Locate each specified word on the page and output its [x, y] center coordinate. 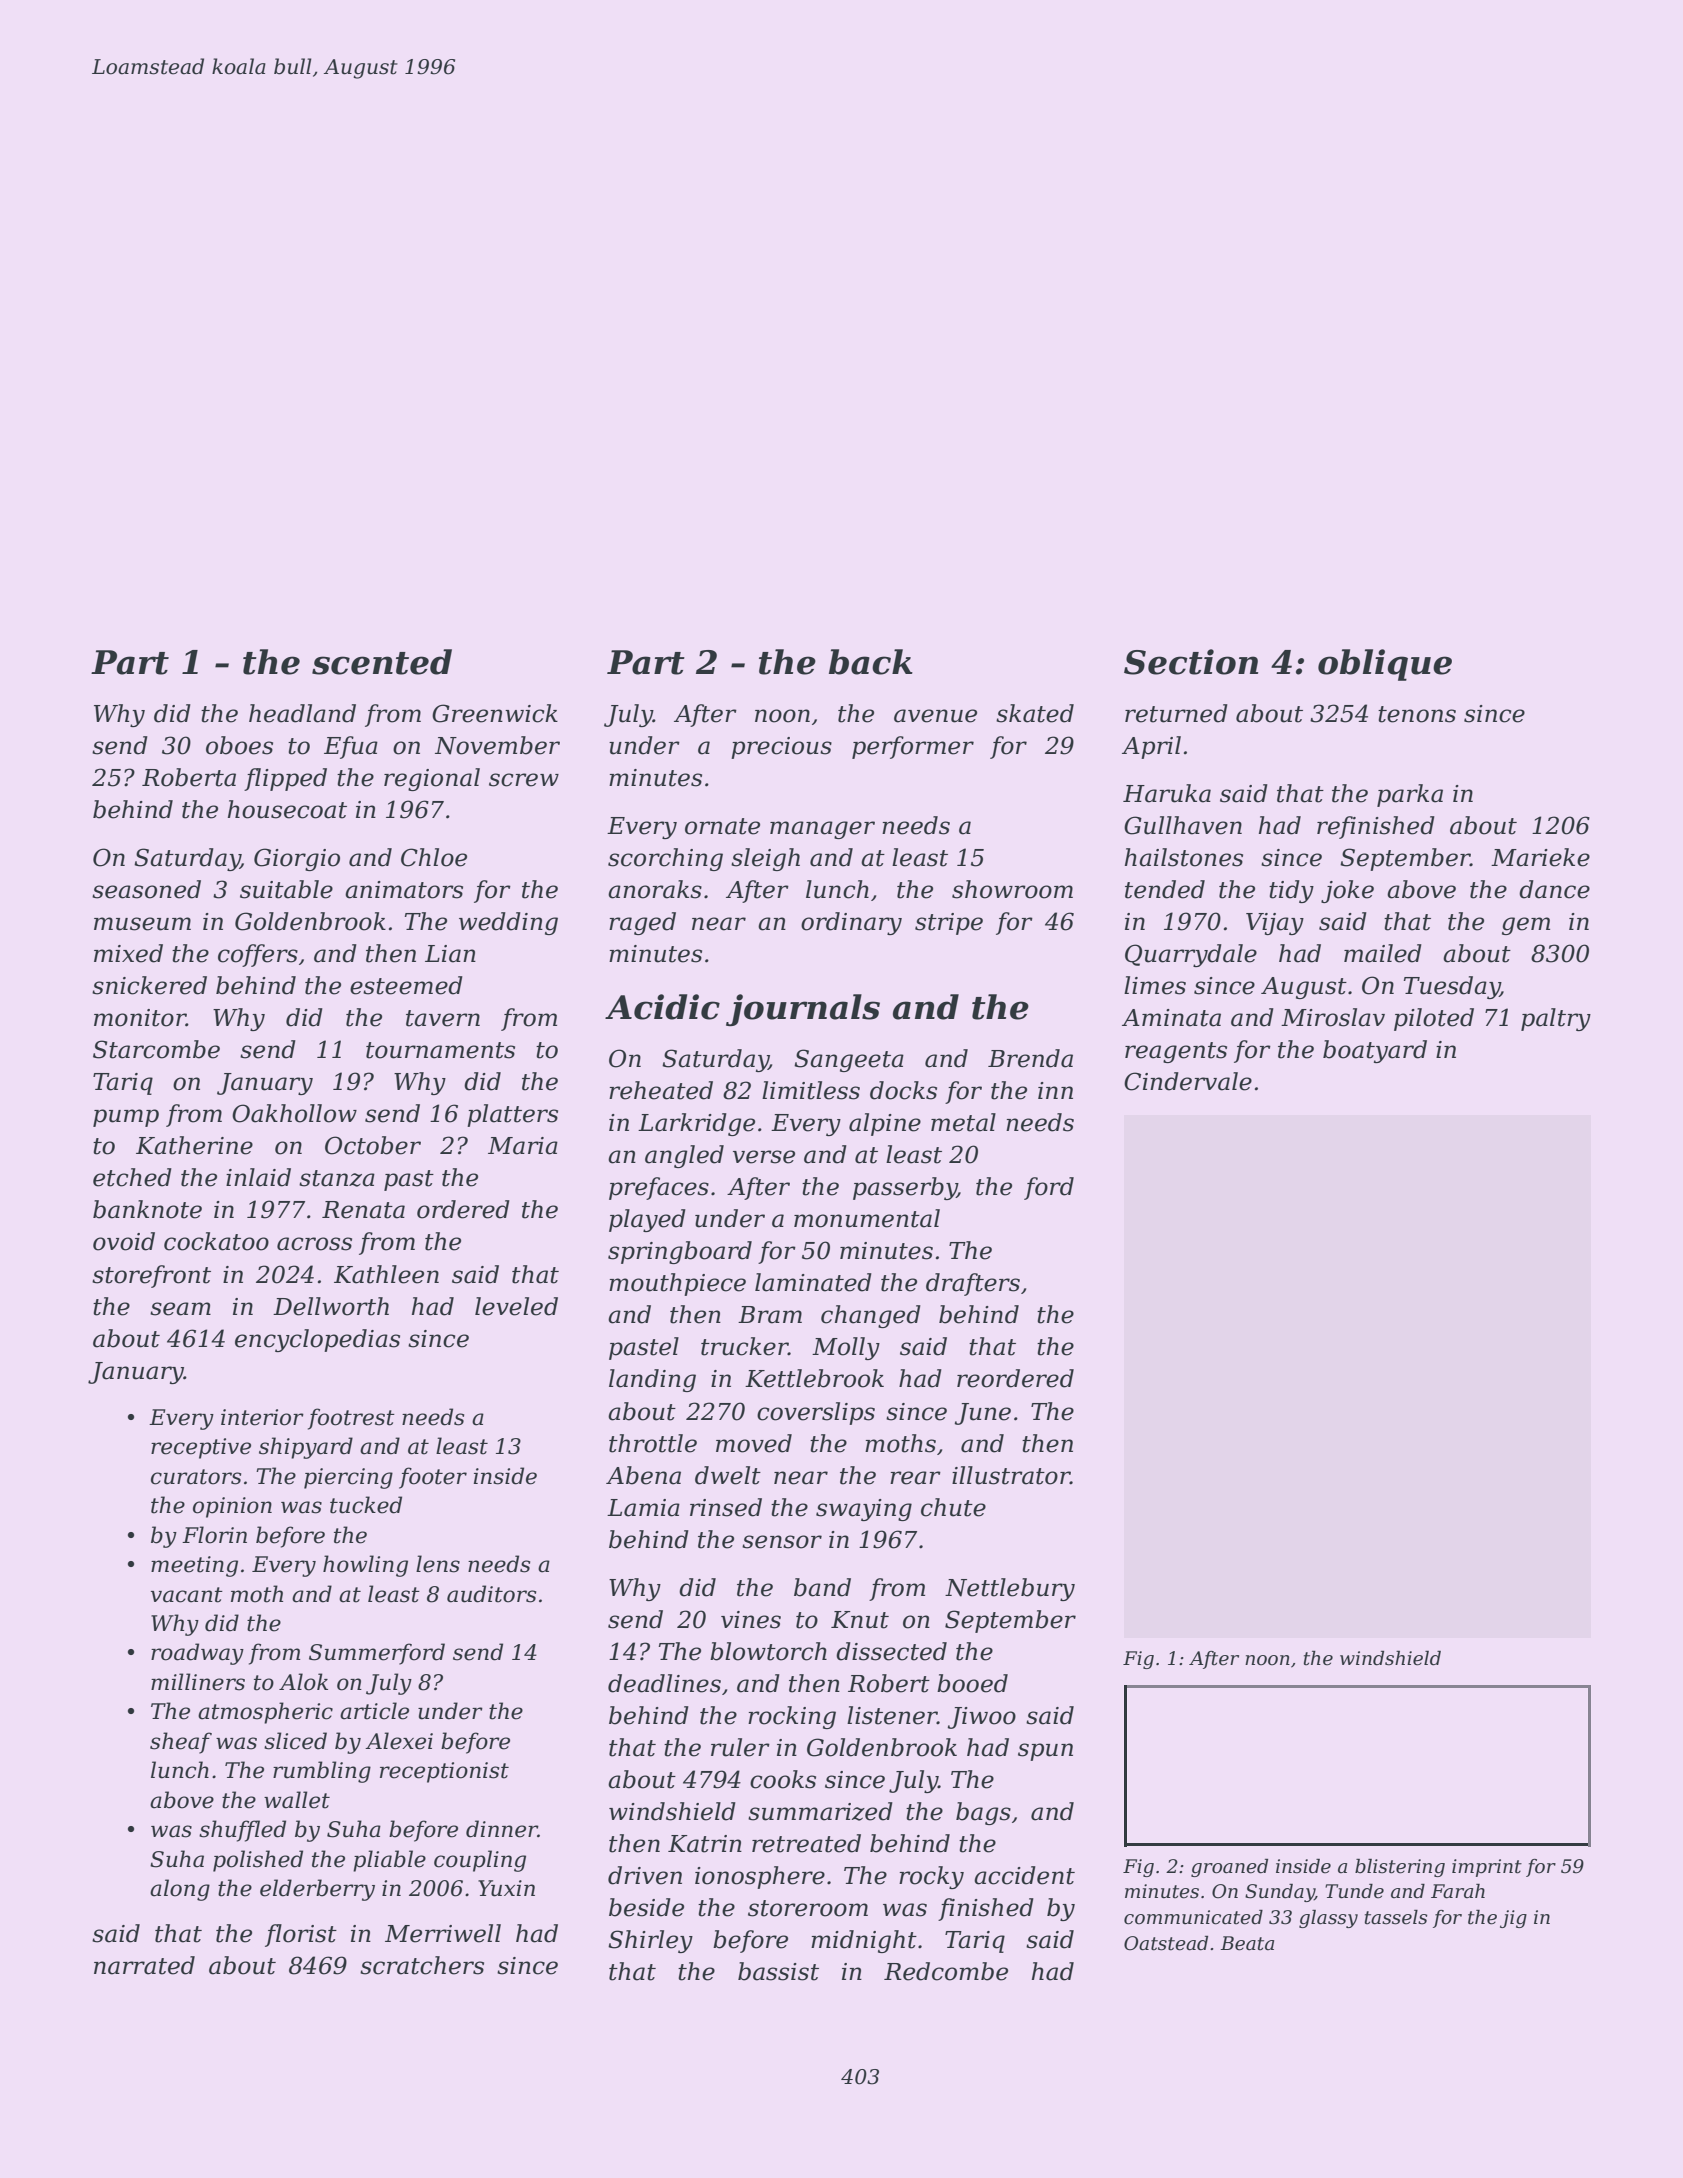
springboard [680, 1252]
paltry [1556, 1019]
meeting [194, 1566]
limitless [811, 1090]
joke [1347, 891]
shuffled [242, 1831]
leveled [516, 1306]
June [983, 1414]
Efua [351, 747]
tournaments [440, 1050]
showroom [1012, 889]
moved [754, 1443]
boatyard [1375, 1051]
